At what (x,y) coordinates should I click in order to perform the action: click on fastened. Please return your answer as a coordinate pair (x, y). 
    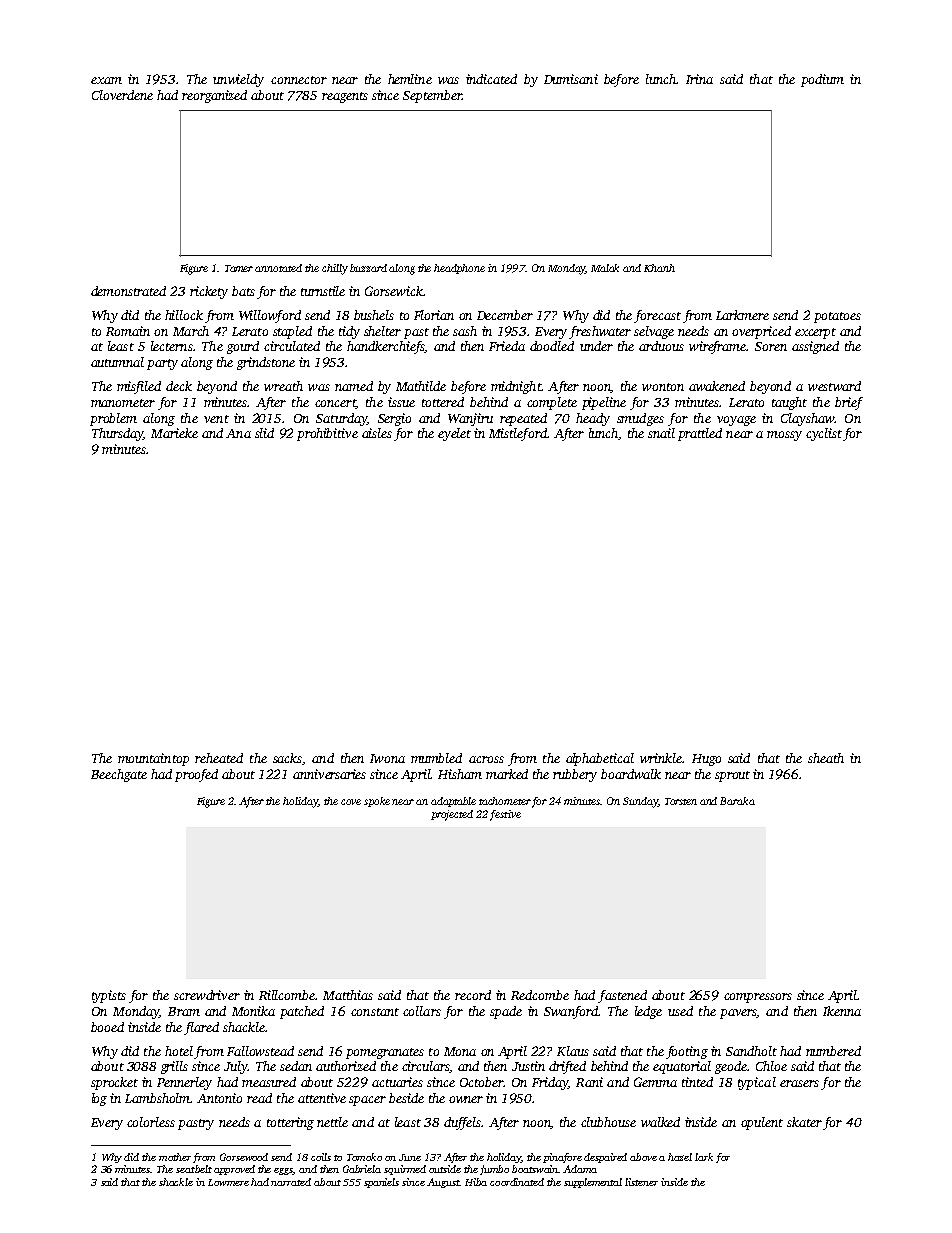
    Looking at the image, I should click on (622, 996).
